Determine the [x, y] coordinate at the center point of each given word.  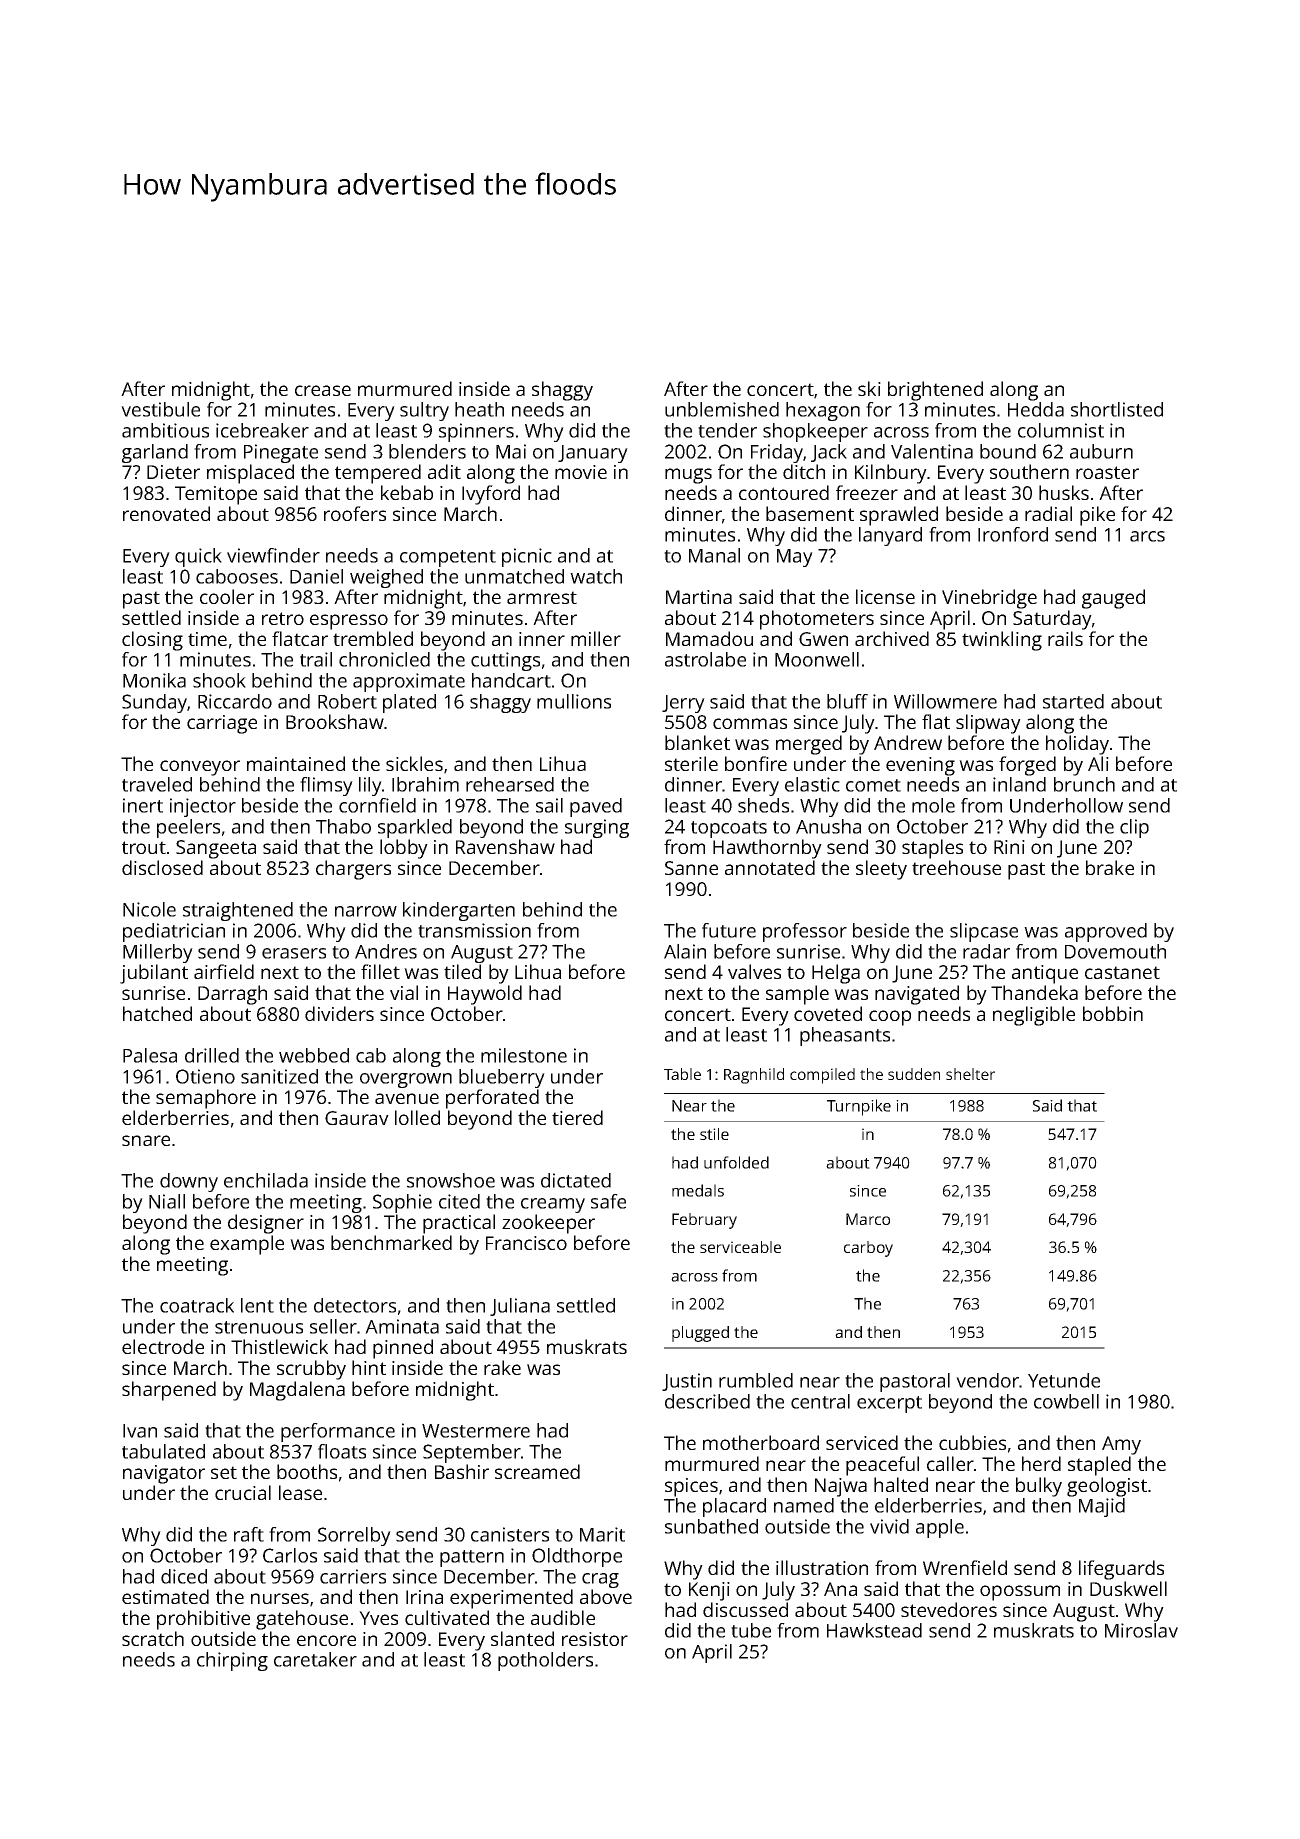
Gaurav [357, 1118]
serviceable [740, 1247]
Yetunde [1064, 1380]
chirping [232, 1661]
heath [479, 409]
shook [219, 680]
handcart [511, 680]
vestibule [160, 409]
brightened [935, 391]
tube [751, 1630]
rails [1065, 638]
